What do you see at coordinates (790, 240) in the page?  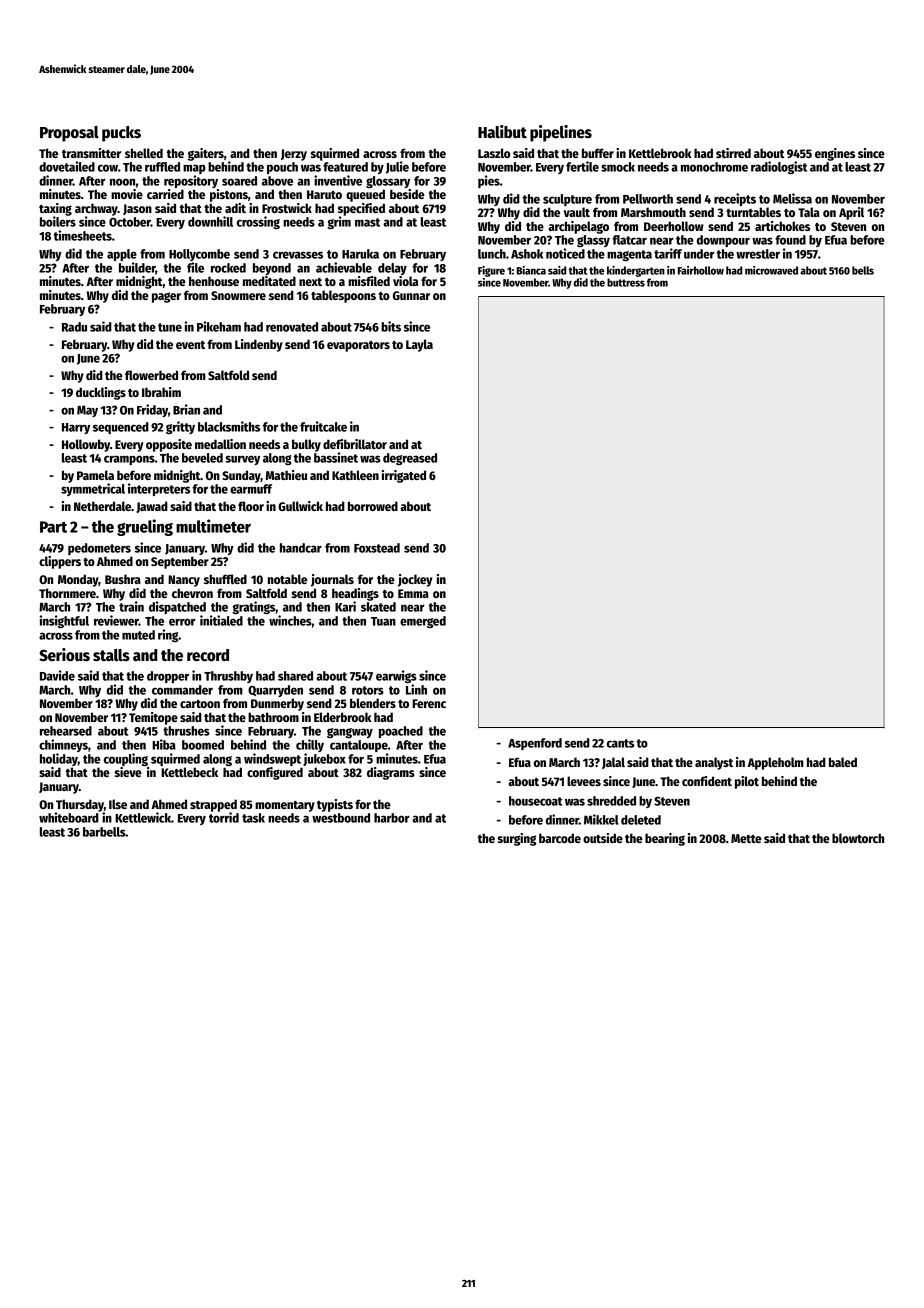 I see `found` at bounding box center [790, 240].
